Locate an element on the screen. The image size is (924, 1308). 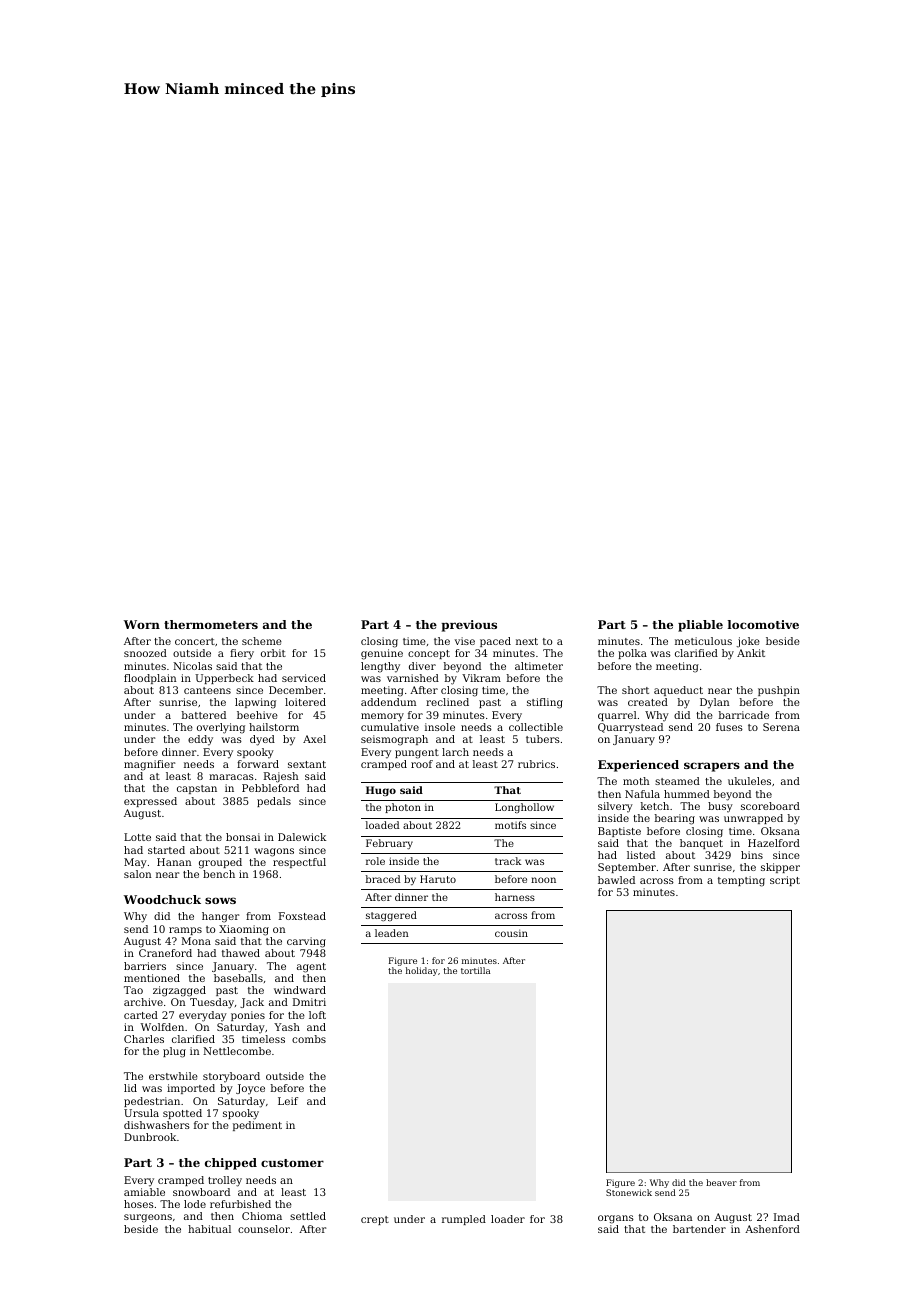
script is located at coordinates (785, 881).
